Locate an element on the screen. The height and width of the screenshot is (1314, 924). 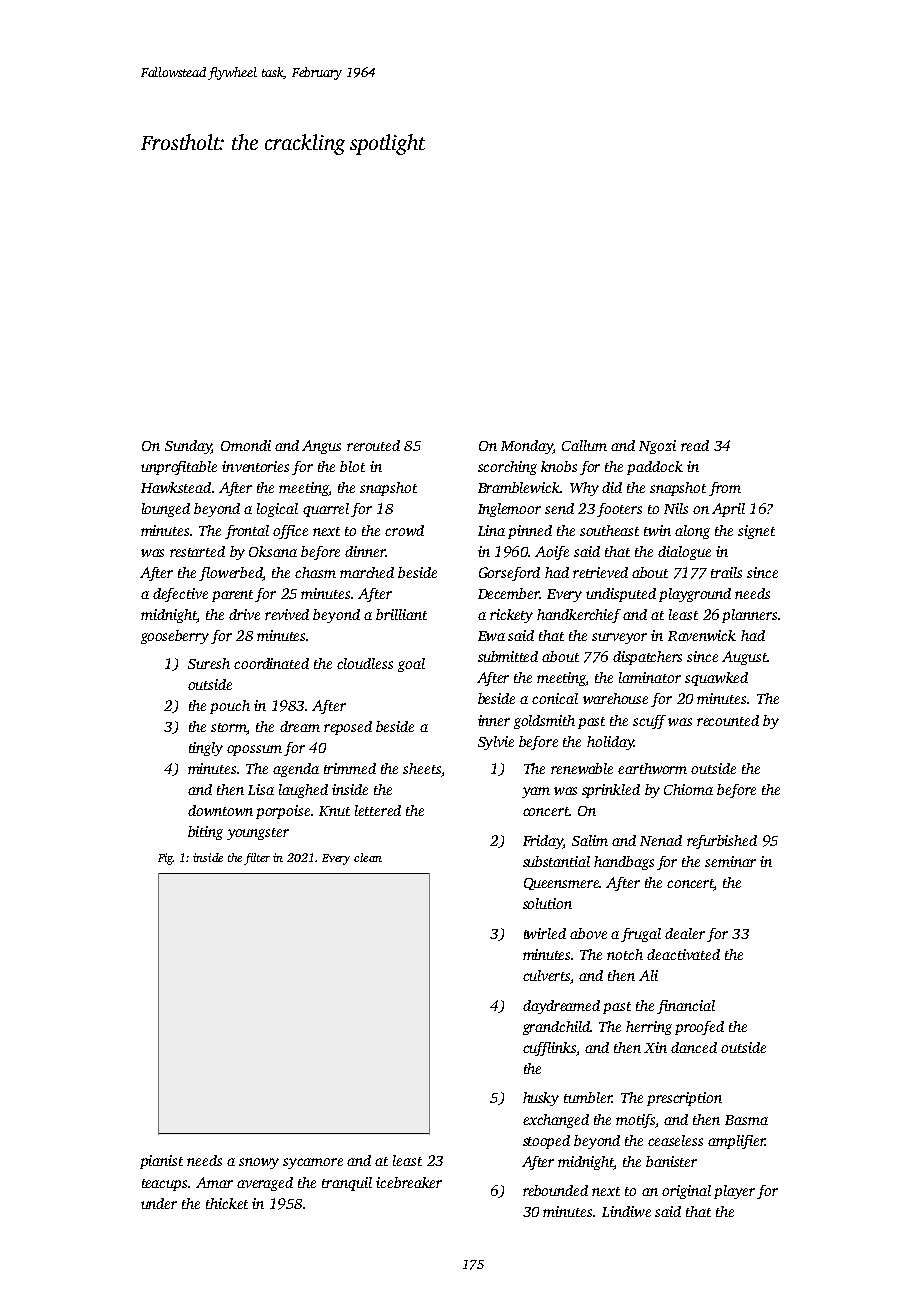
read is located at coordinates (695, 445).
